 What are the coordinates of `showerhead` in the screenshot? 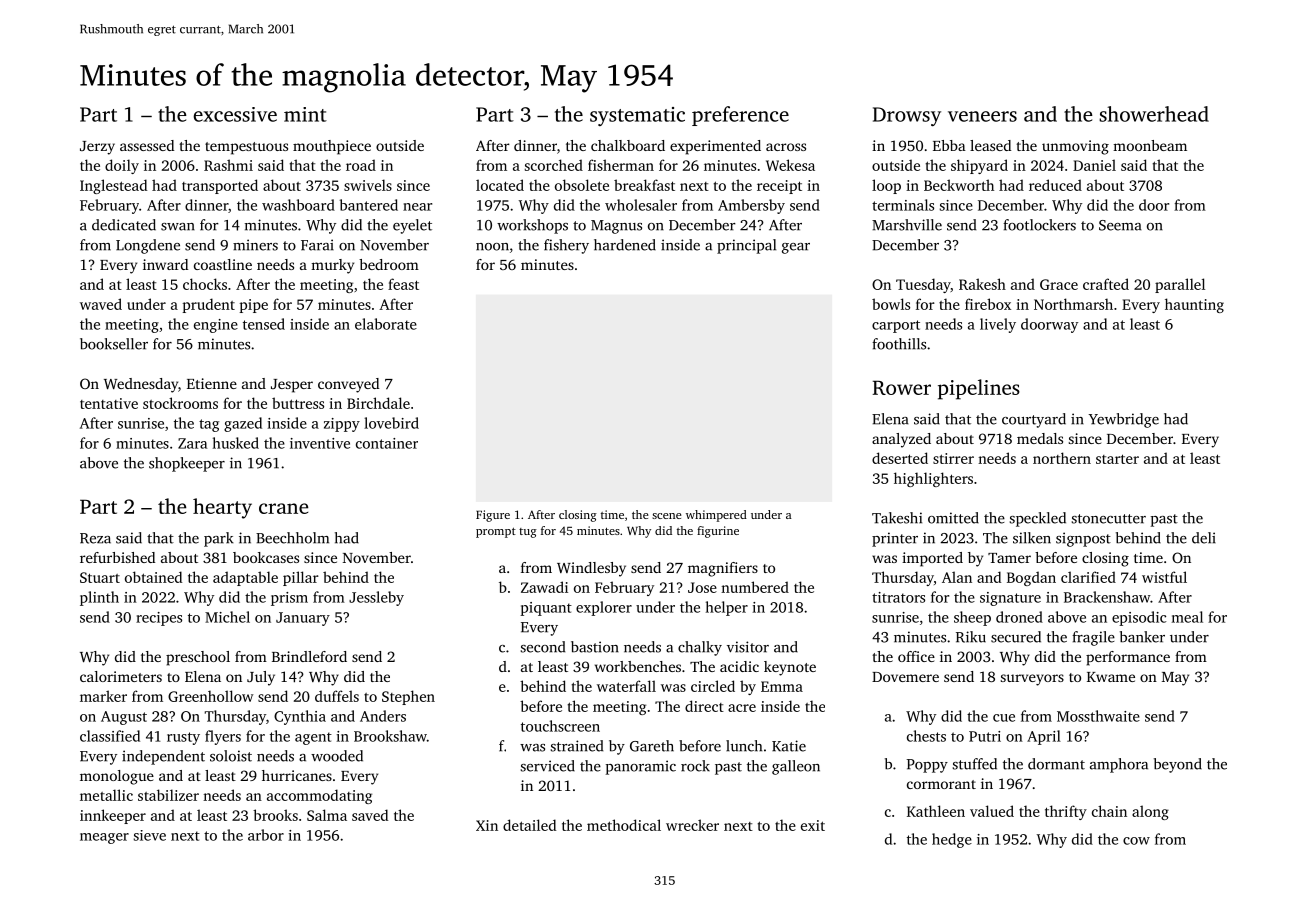 It's located at (1154, 114).
